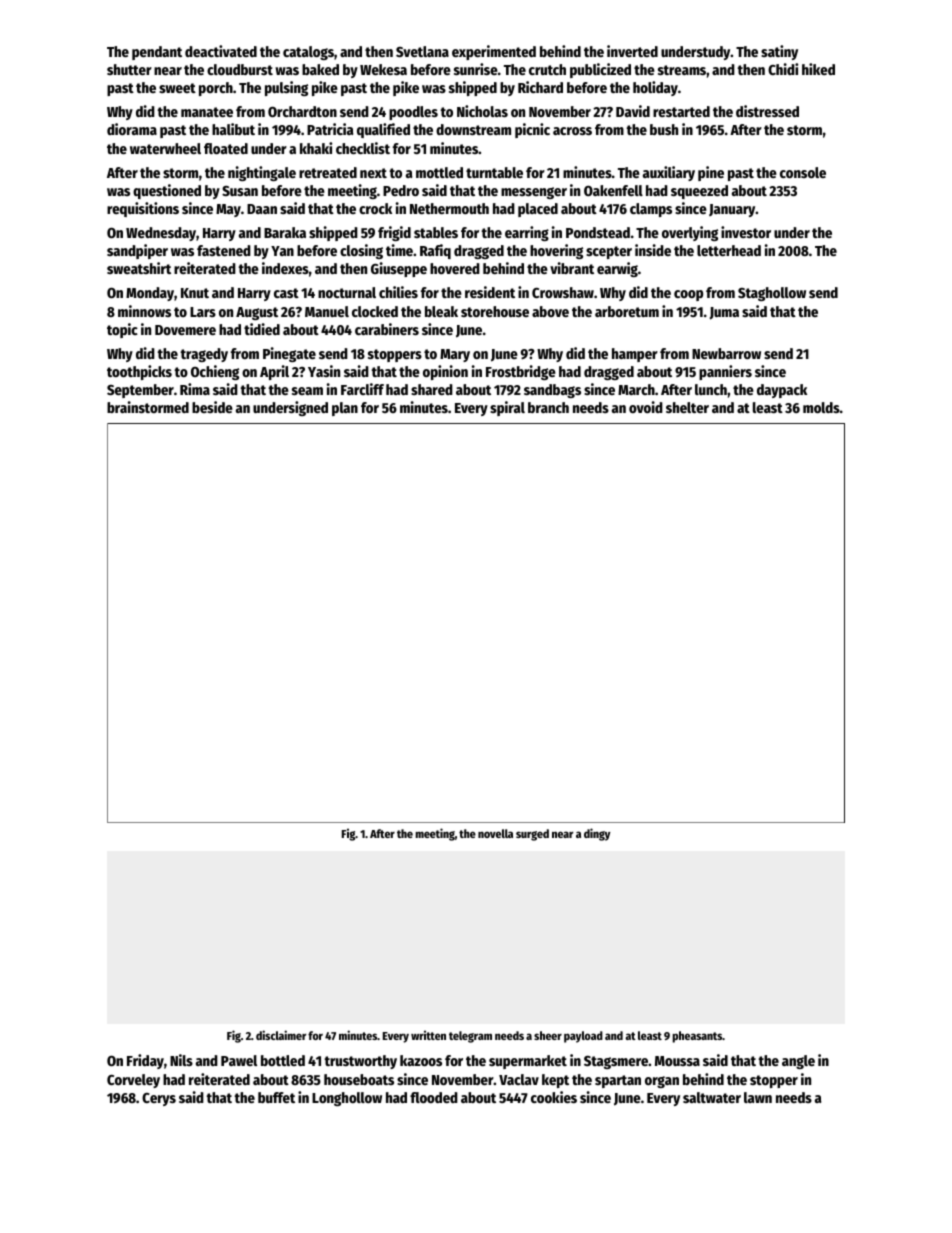  Describe the element at coordinates (161, 234) in the screenshot. I see `Wednesday` at that location.
